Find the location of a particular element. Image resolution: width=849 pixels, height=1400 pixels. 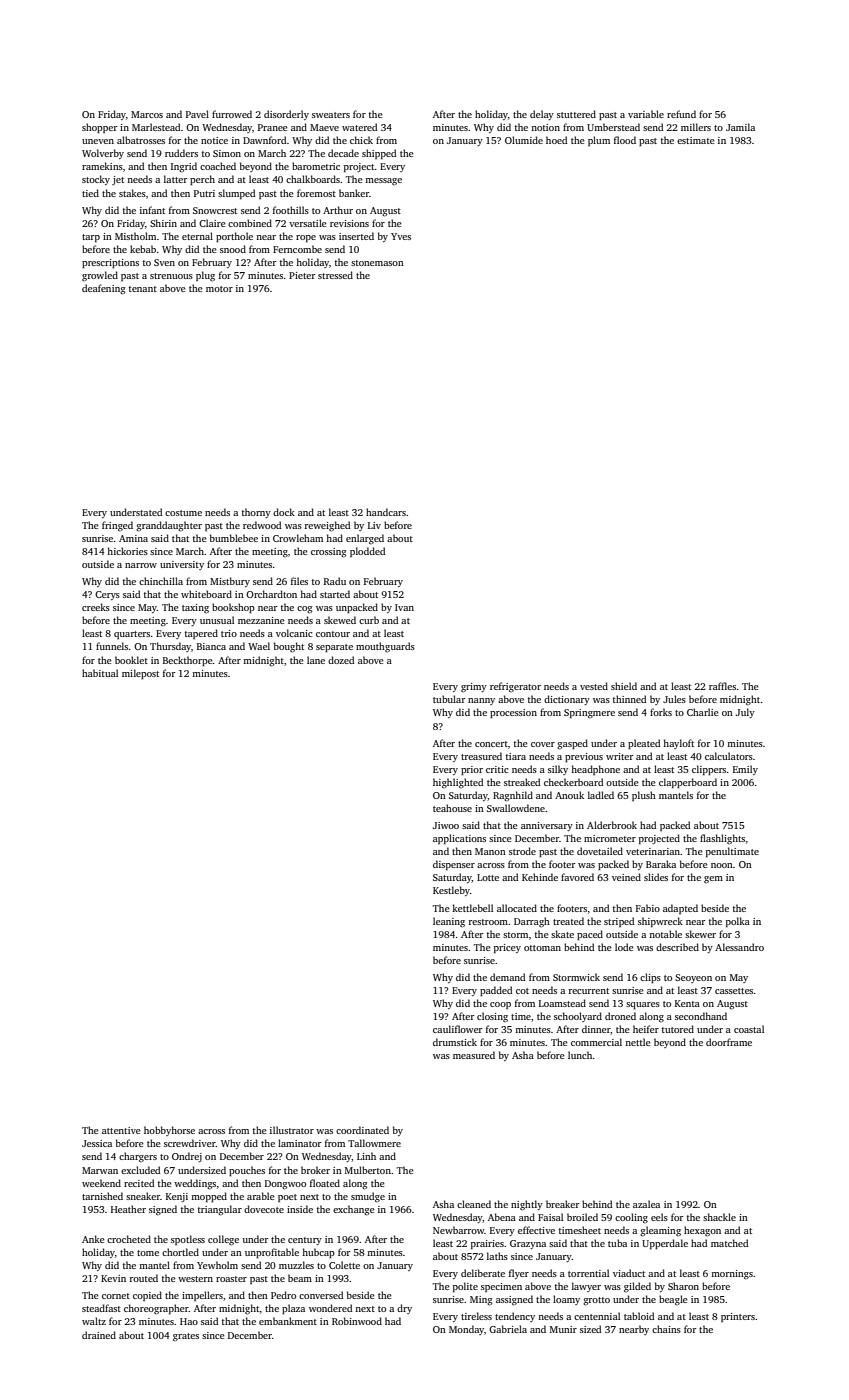

July is located at coordinates (745, 713).
